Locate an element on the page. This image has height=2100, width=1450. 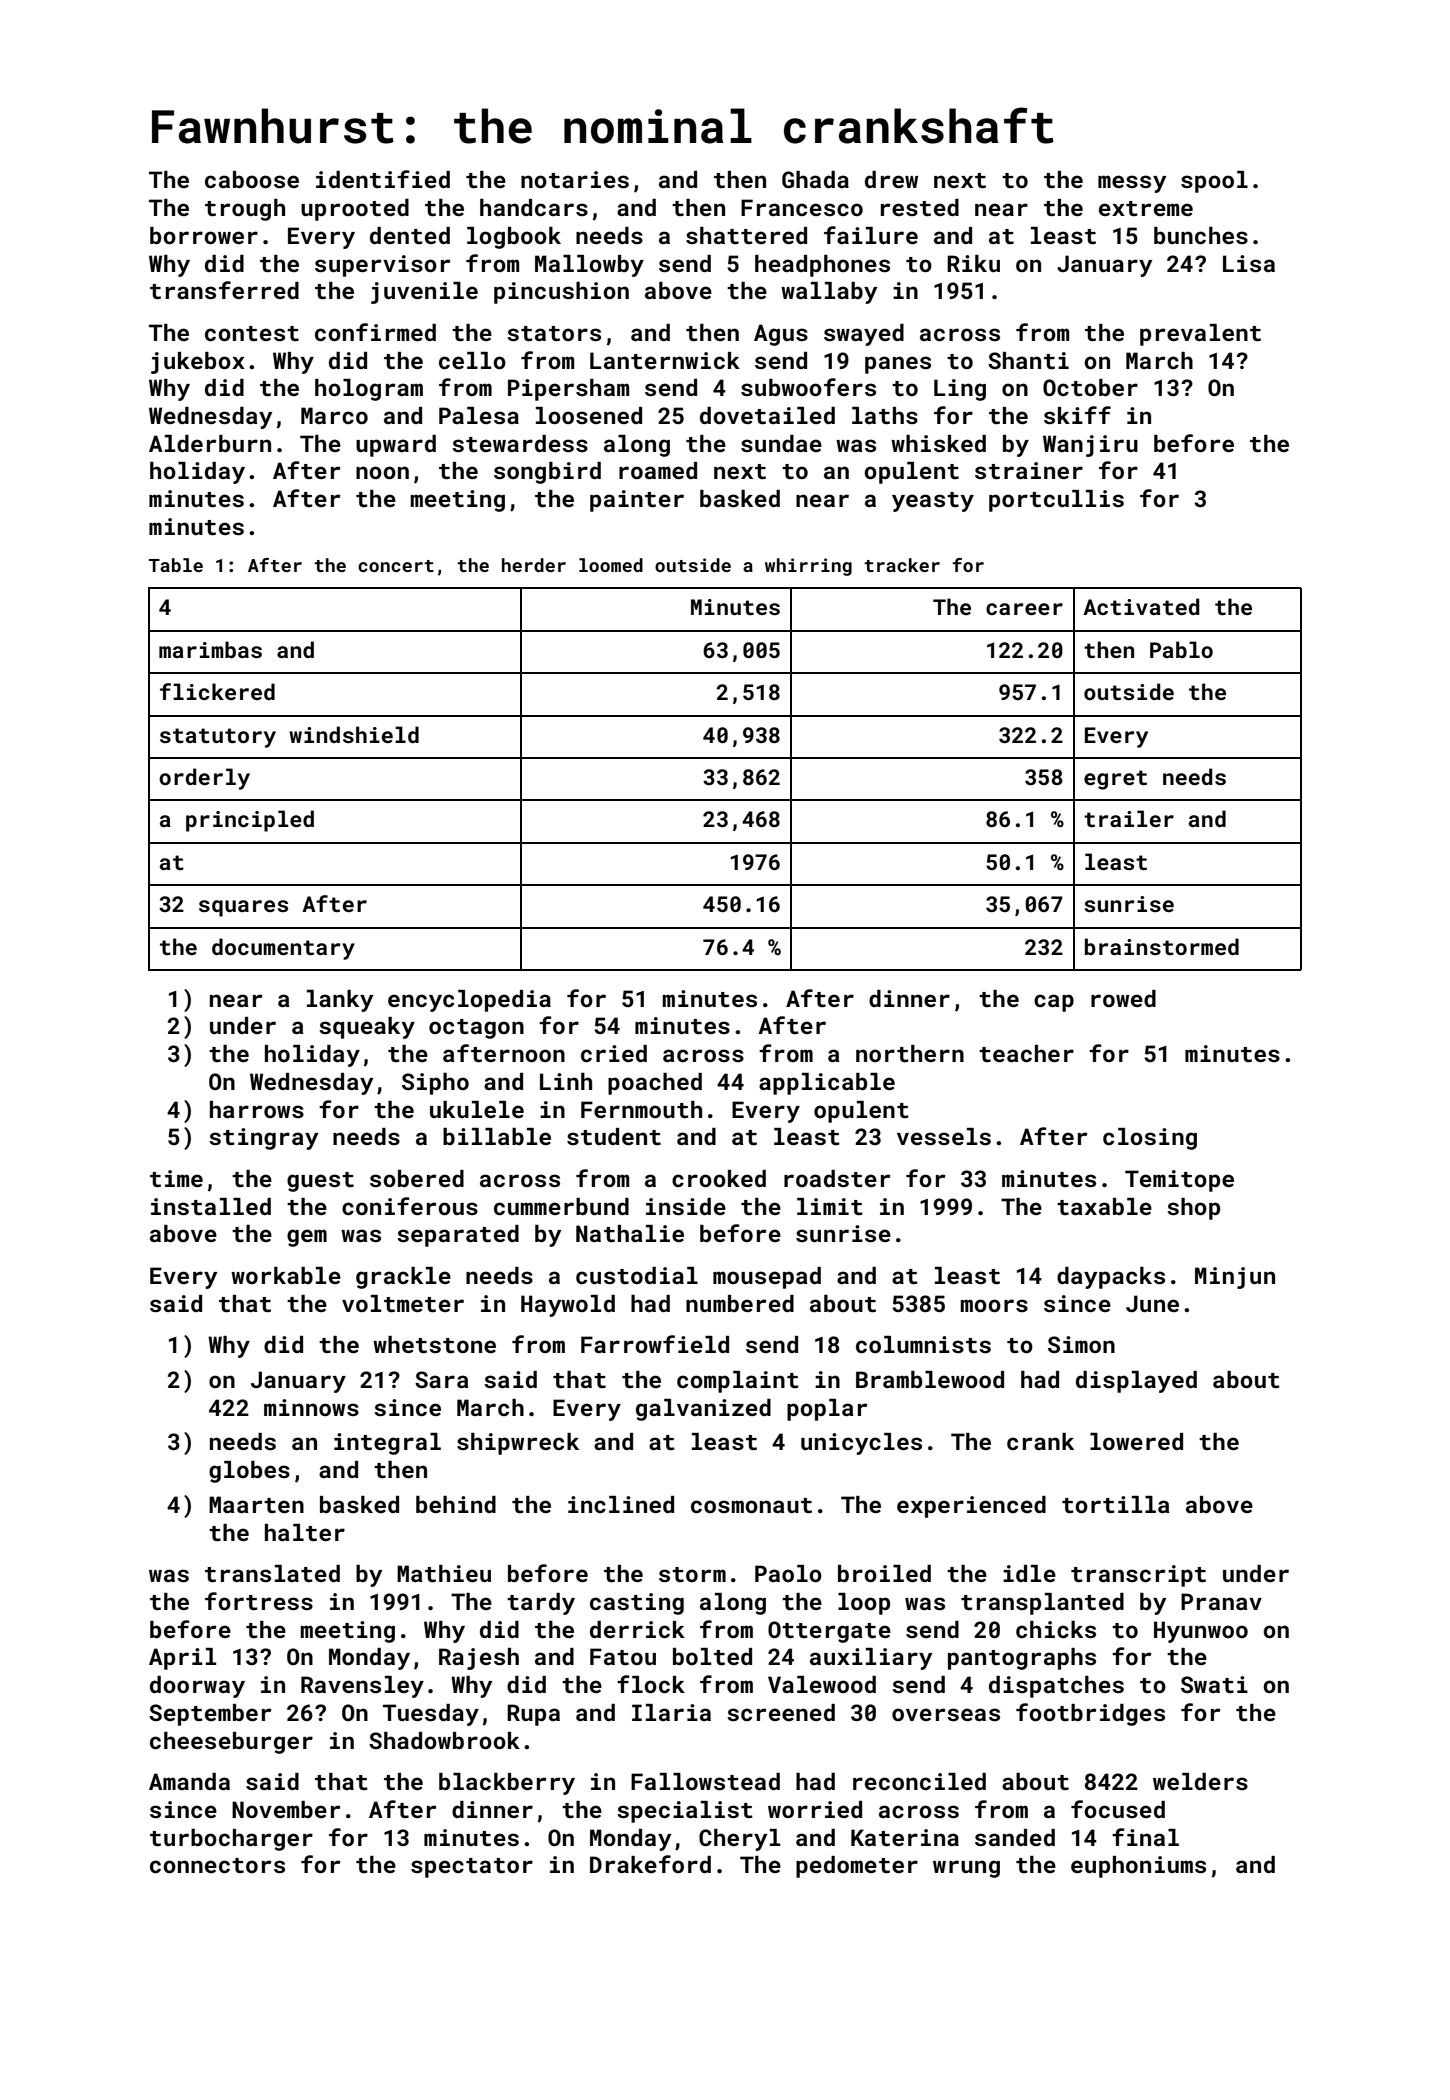
Maarten is located at coordinates (256, 1504).
